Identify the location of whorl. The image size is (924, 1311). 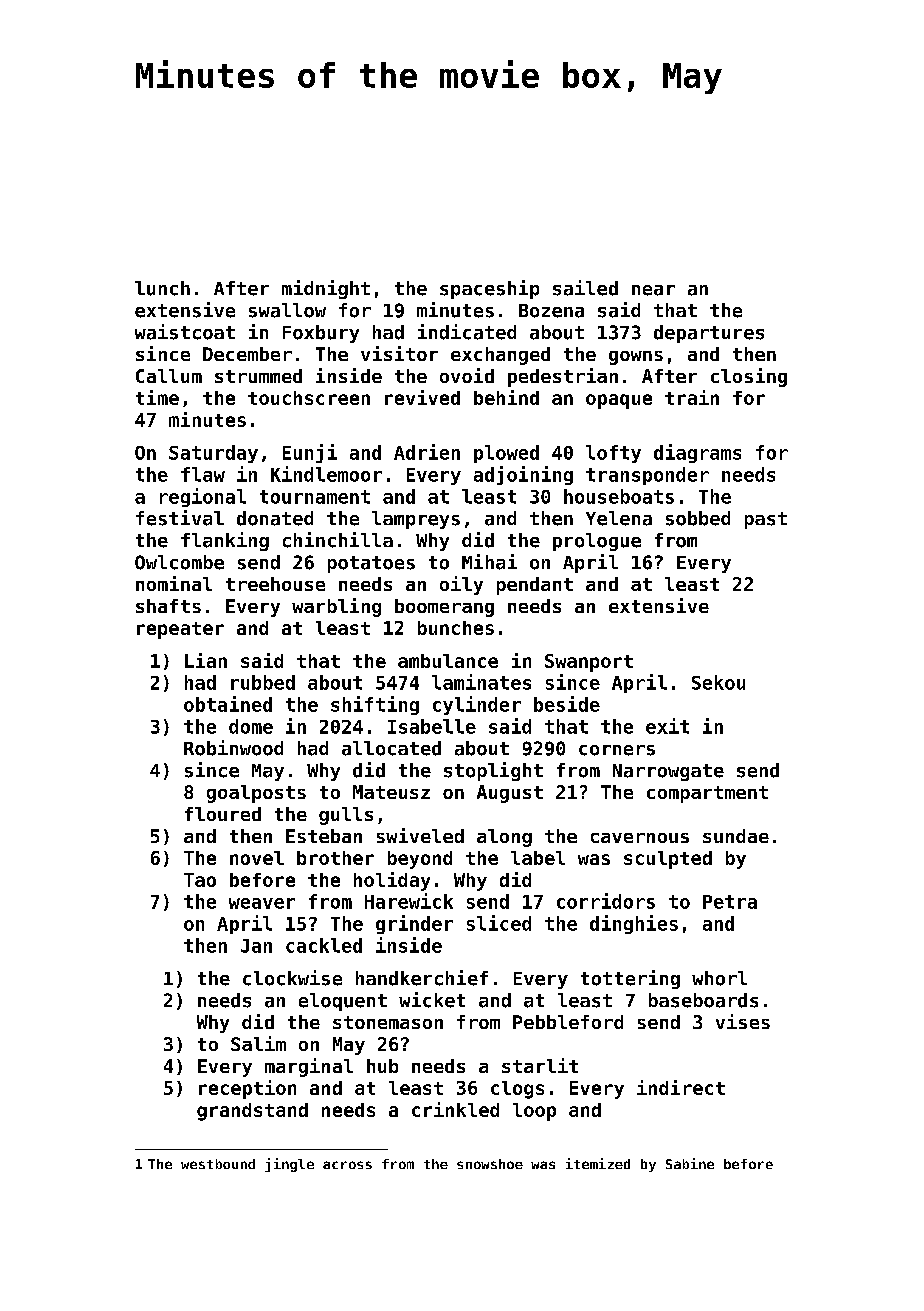
(719, 978).
